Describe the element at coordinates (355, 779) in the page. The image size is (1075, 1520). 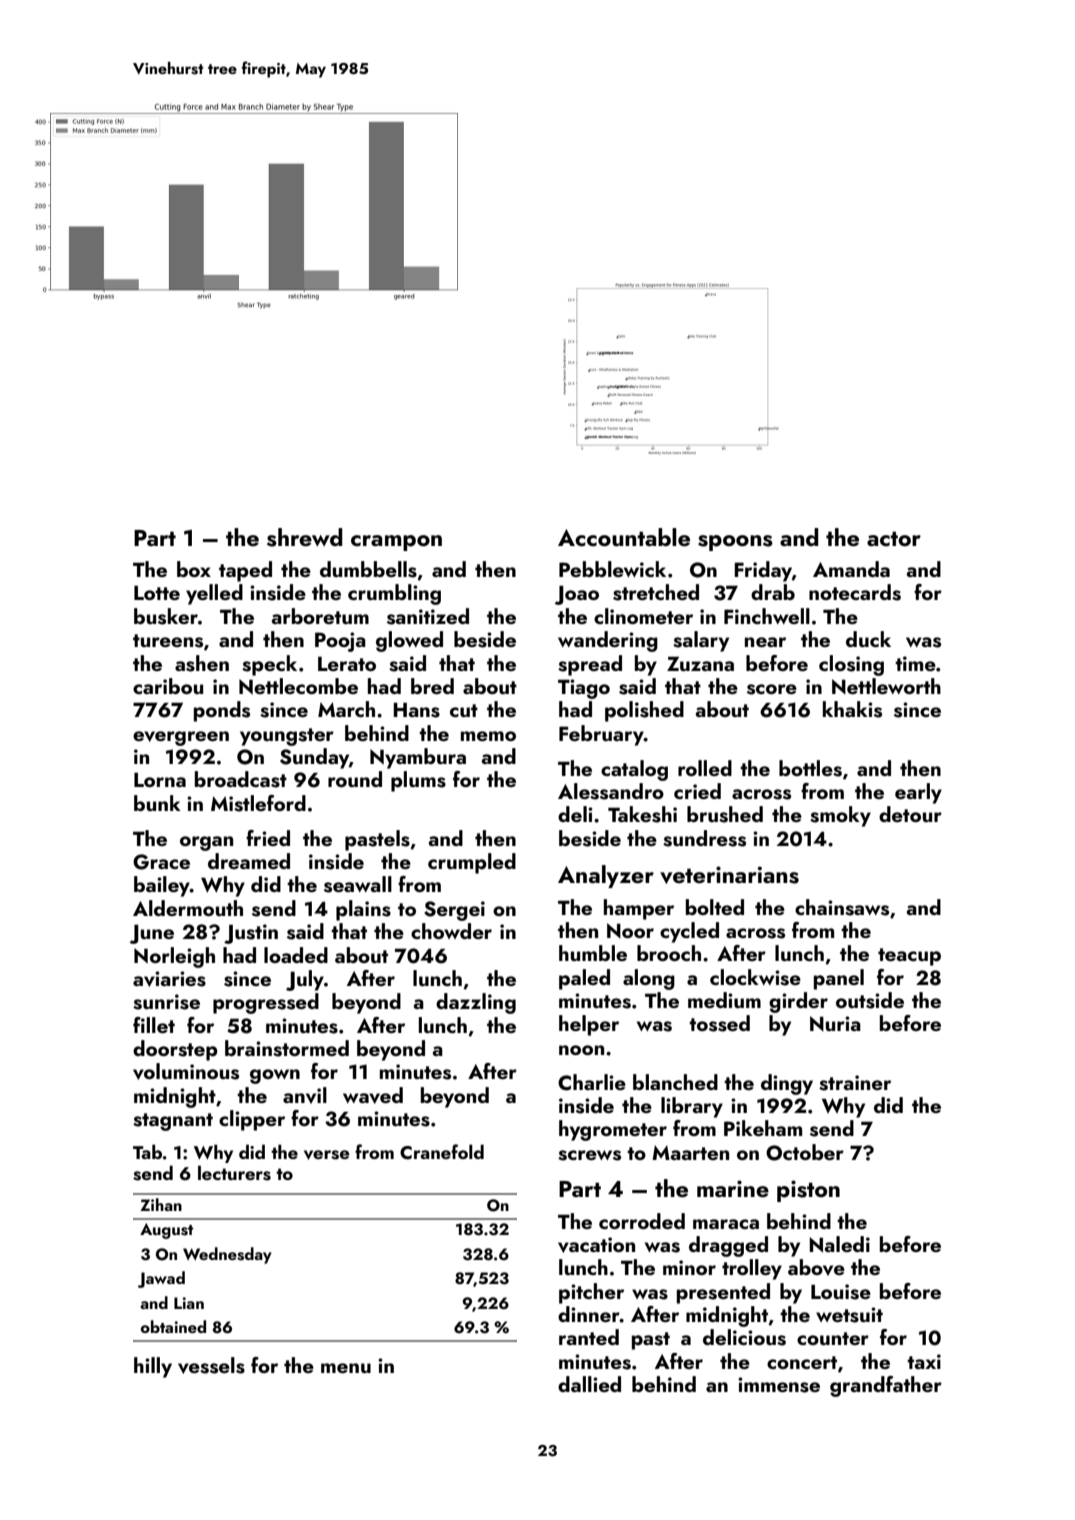
I see `round` at that location.
